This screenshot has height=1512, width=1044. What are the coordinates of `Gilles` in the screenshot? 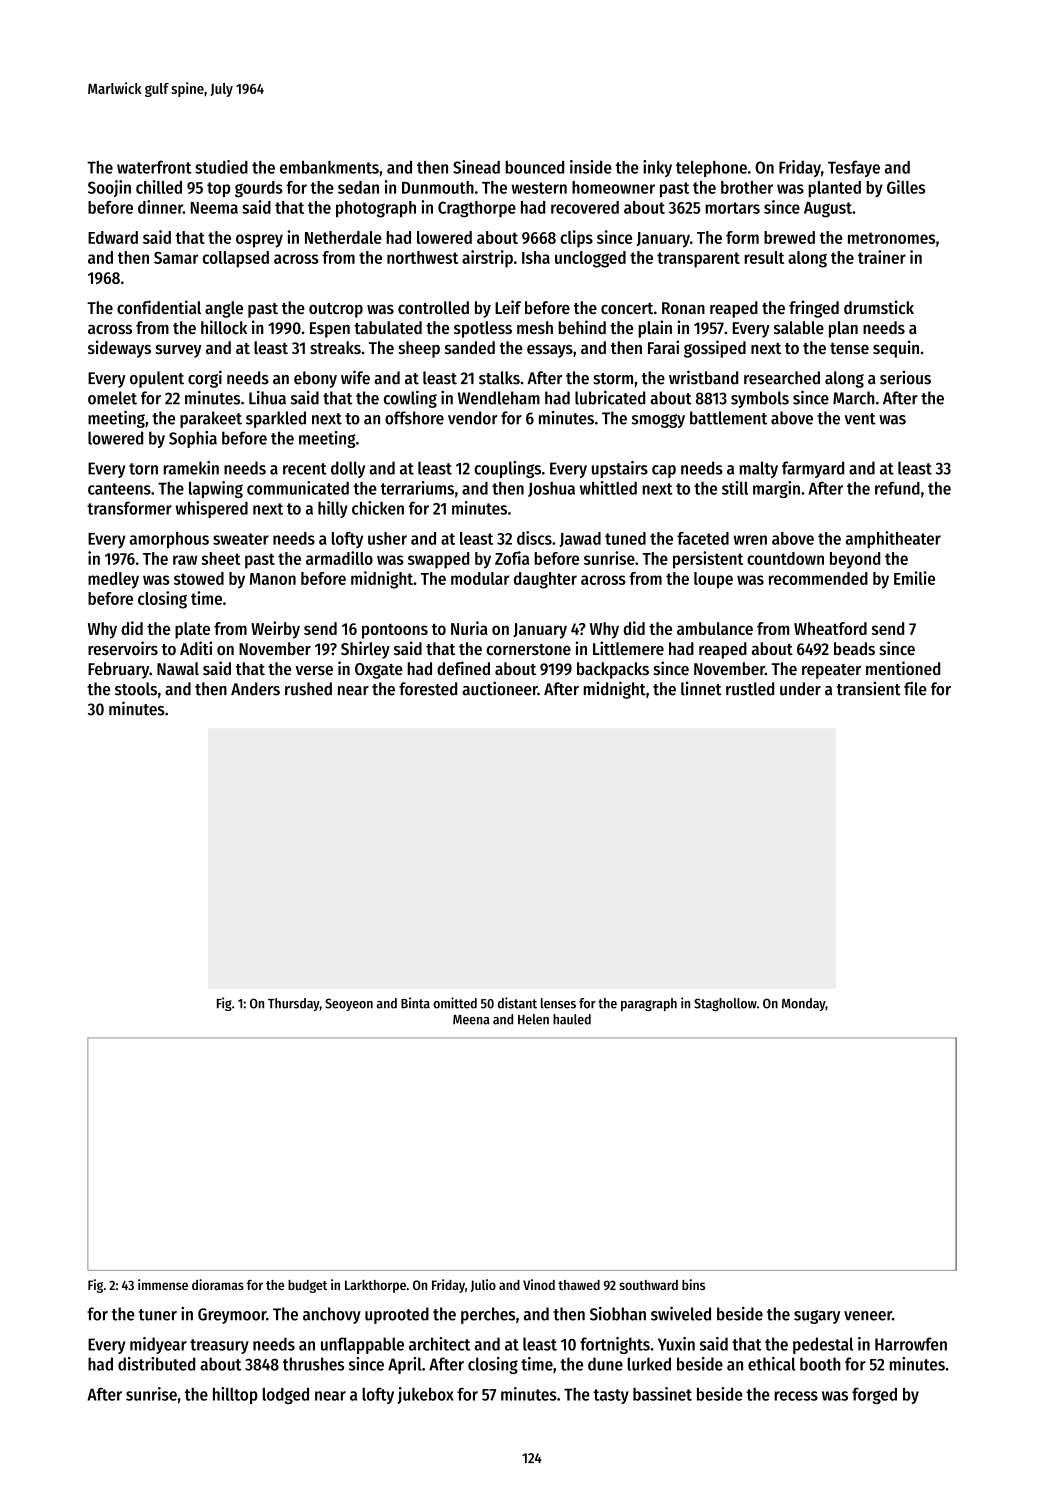 It's located at (906, 187).
